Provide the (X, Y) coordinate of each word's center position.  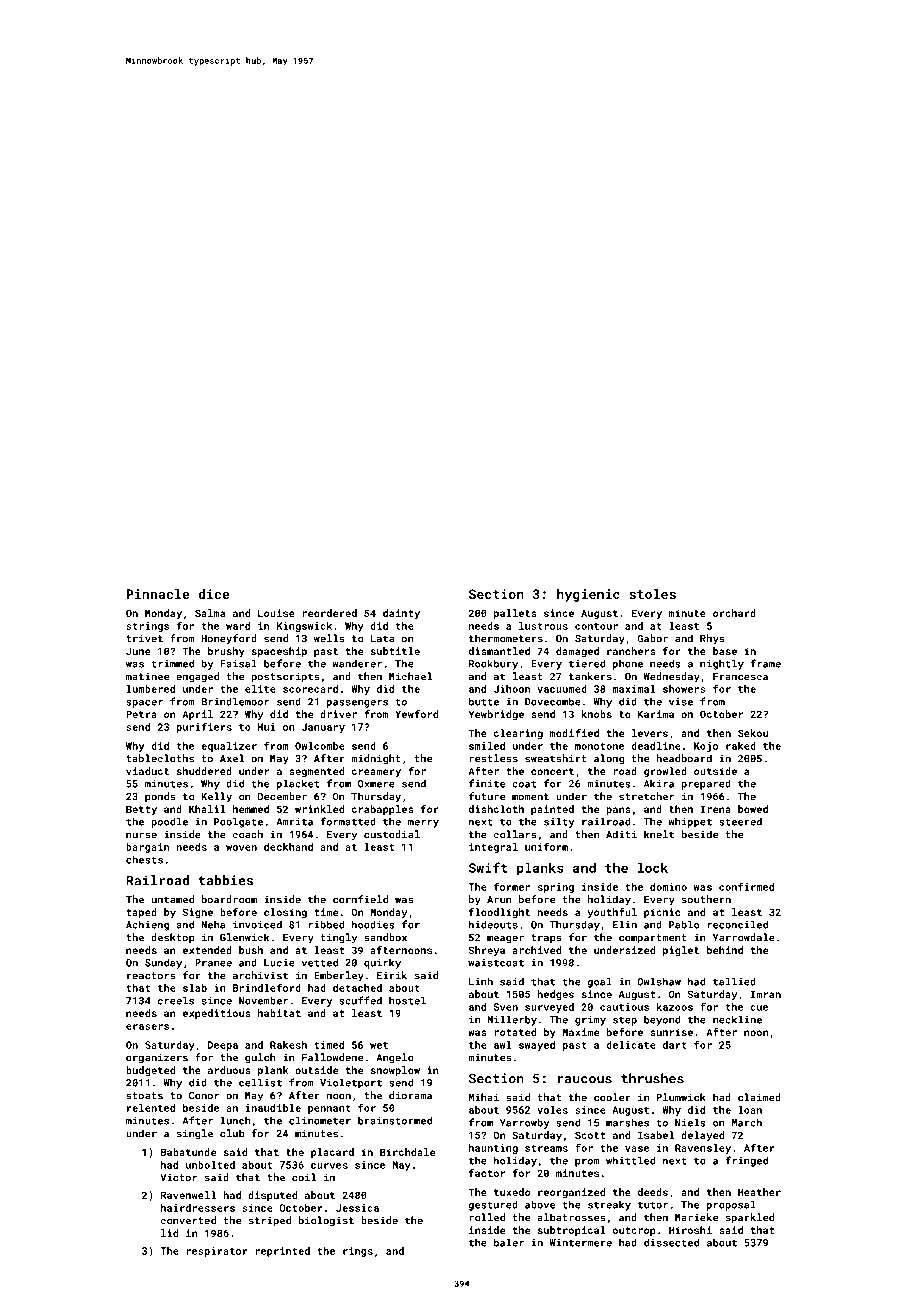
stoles (652, 594)
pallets (515, 614)
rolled (487, 1217)
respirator (217, 1252)
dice (214, 594)
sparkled (750, 1218)
